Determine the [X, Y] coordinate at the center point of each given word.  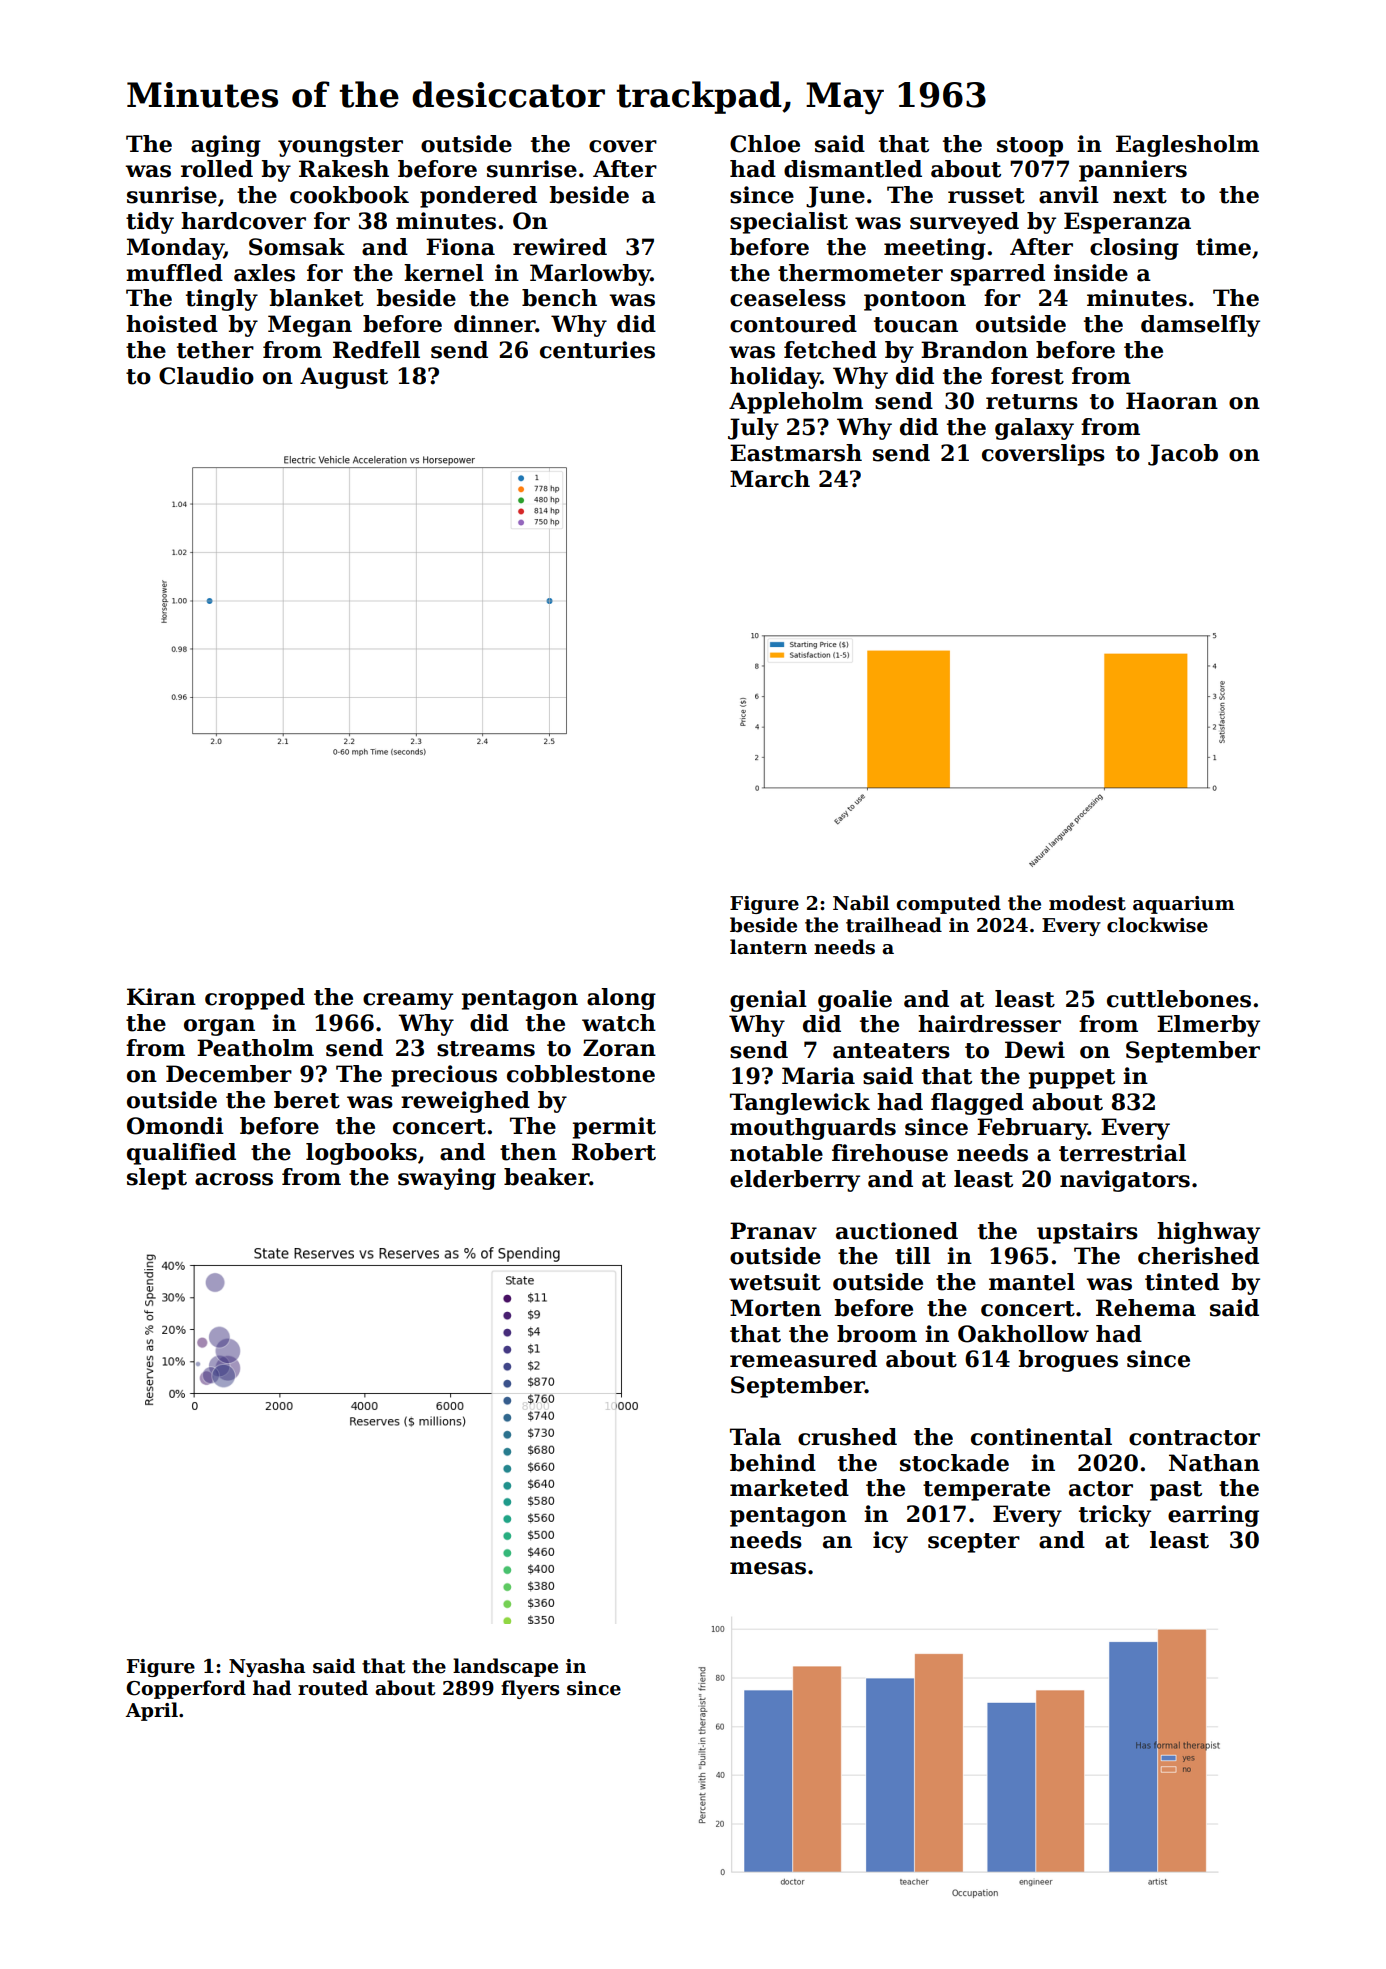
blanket [317, 298]
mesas [768, 1568]
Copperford [186, 1689]
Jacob [1183, 455]
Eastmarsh [796, 453]
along [621, 999]
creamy [408, 1001]
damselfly [1200, 326]
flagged [977, 1104]
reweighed [465, 1102]
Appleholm [796, 403]
